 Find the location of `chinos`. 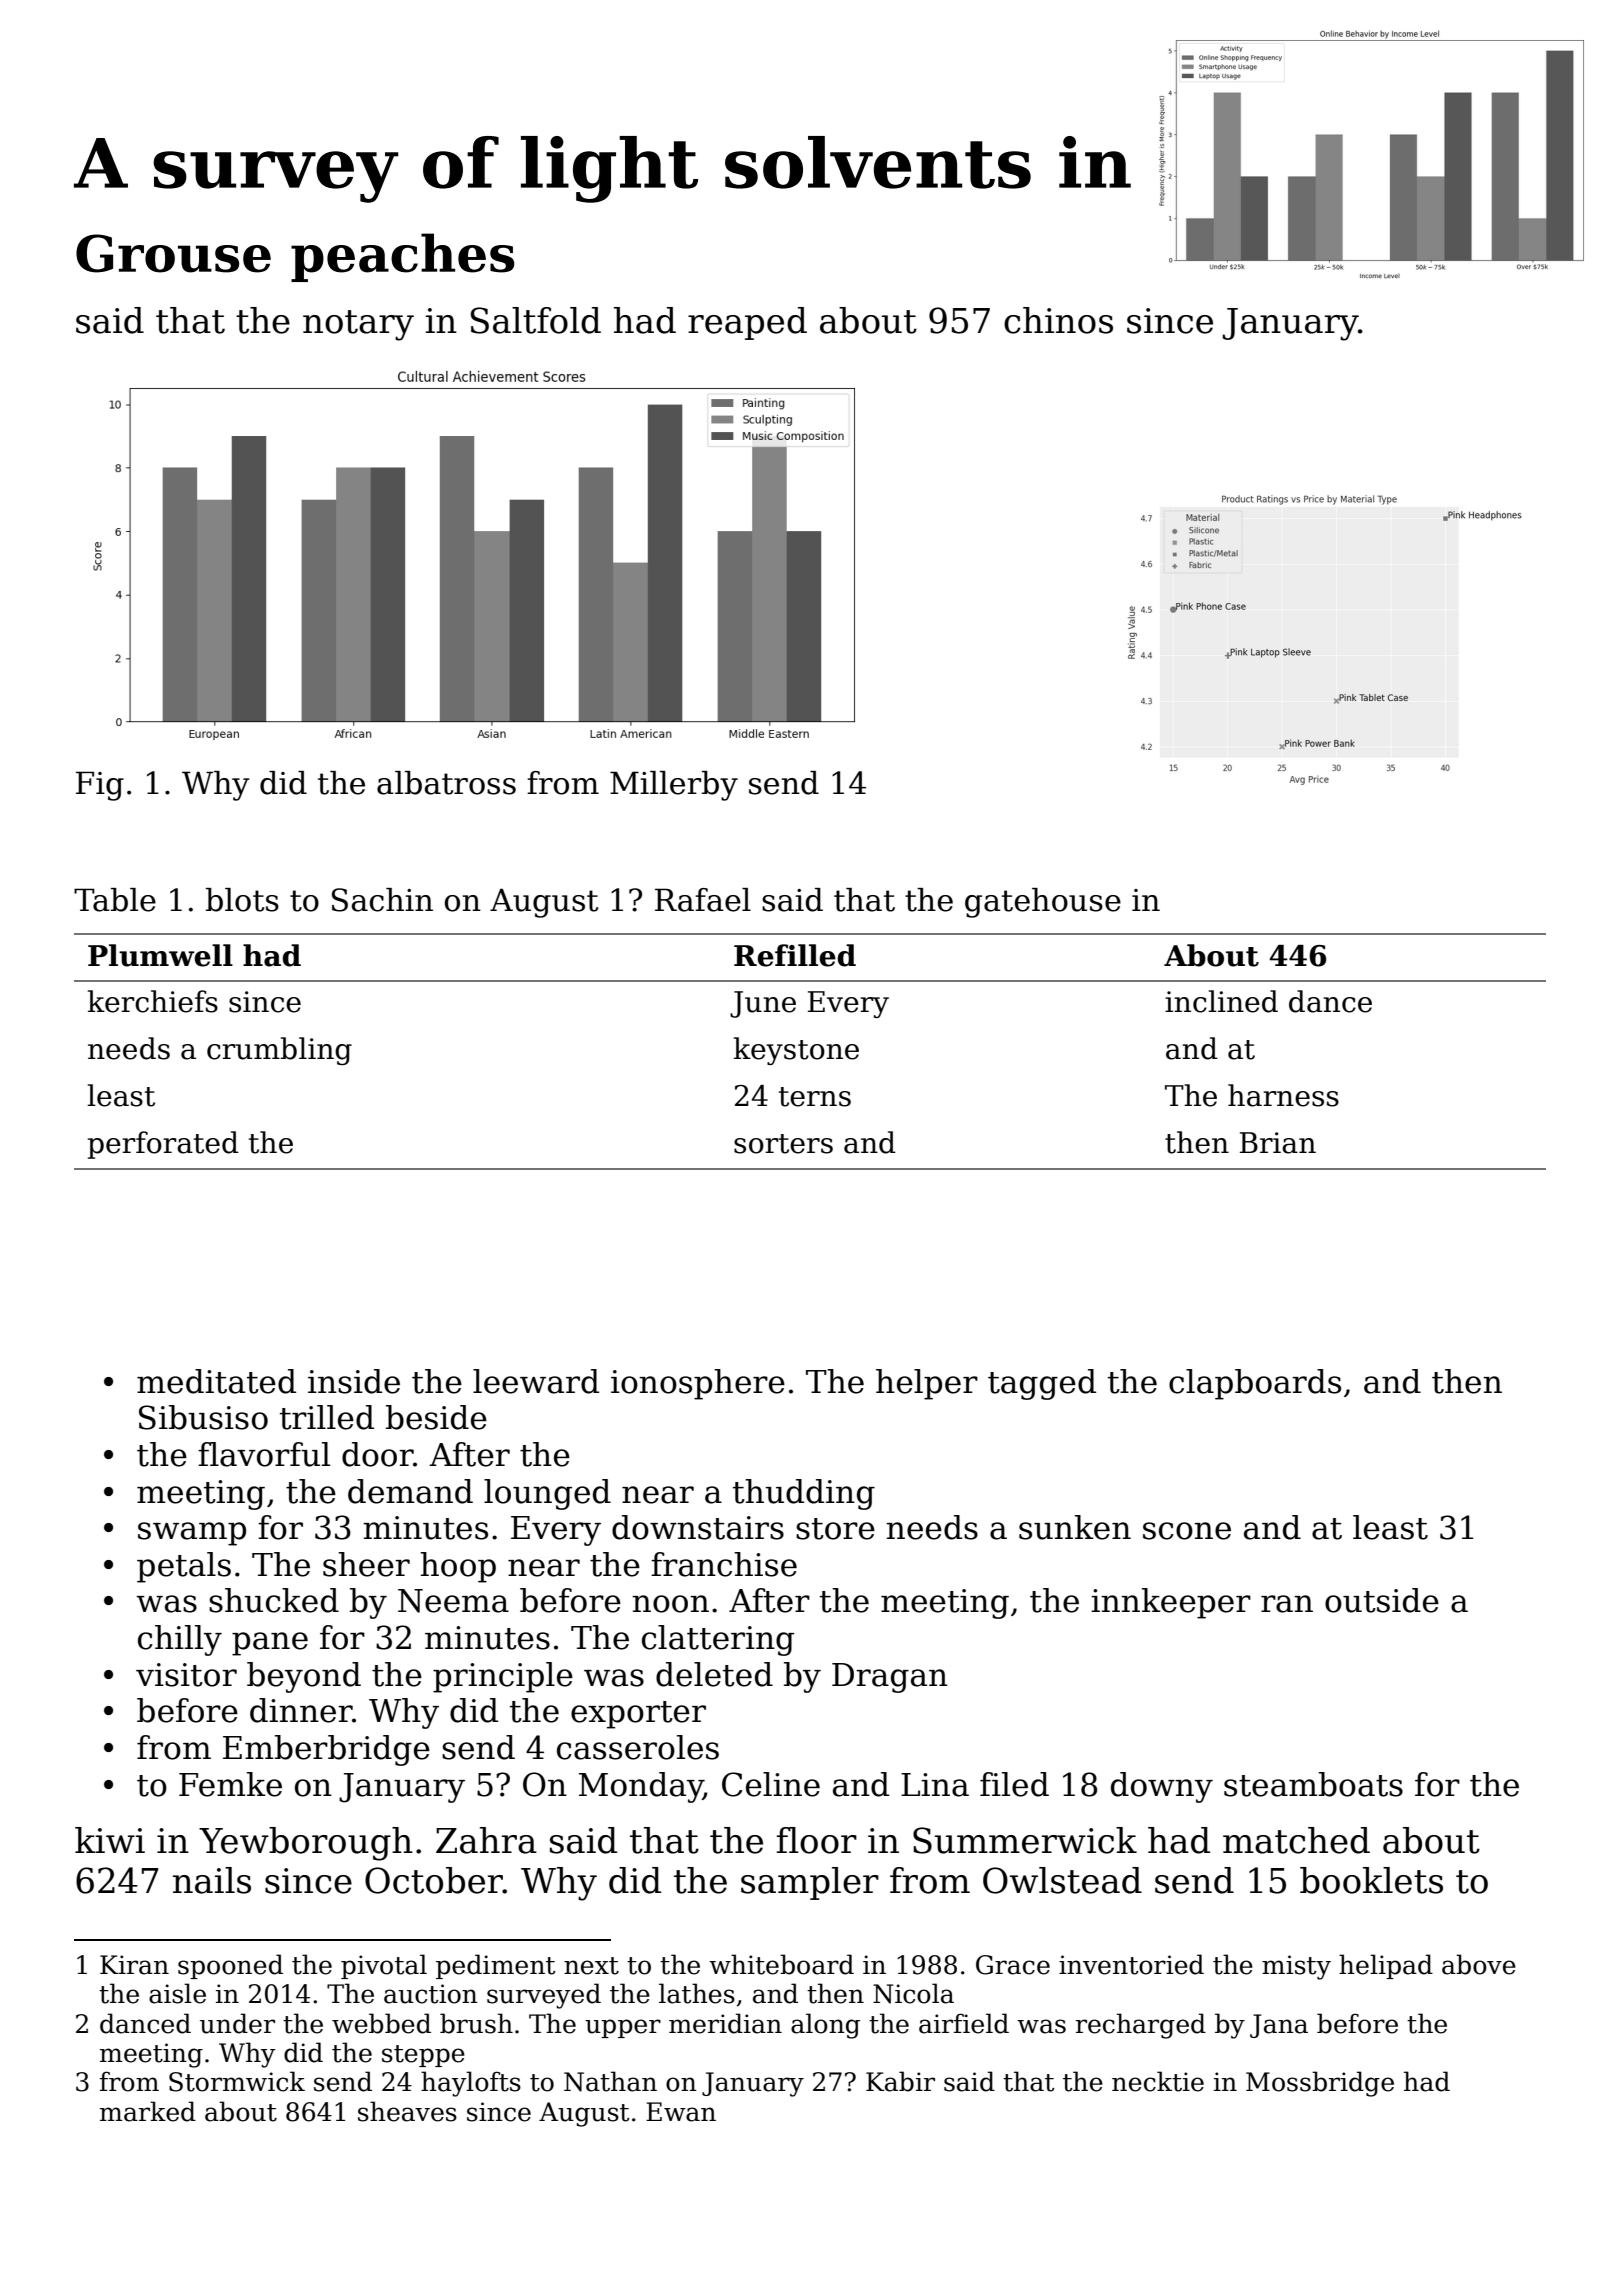

chinos is located at coordinates (1058, 320).
